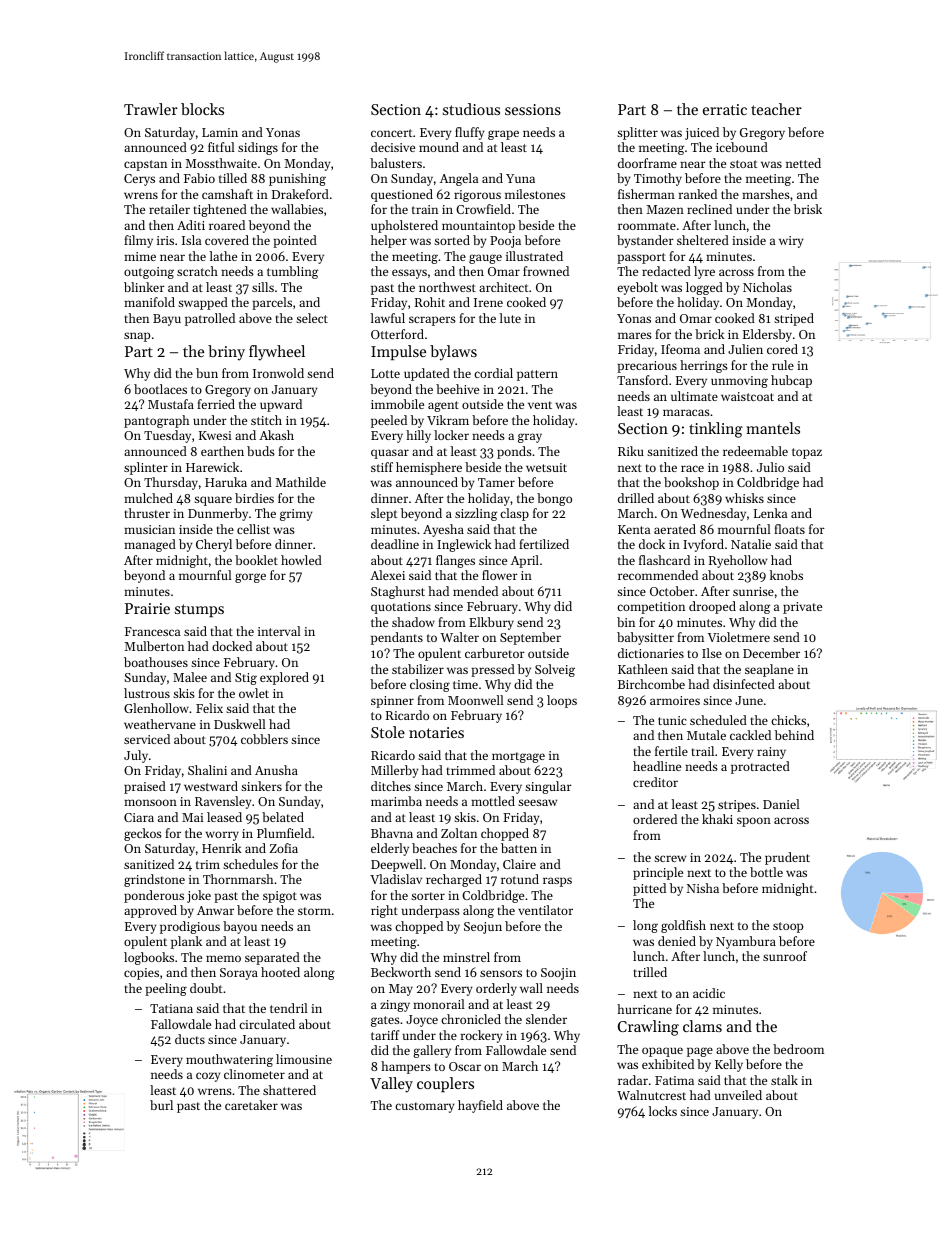  I want to click on hayfield, so click(480, 1106).
